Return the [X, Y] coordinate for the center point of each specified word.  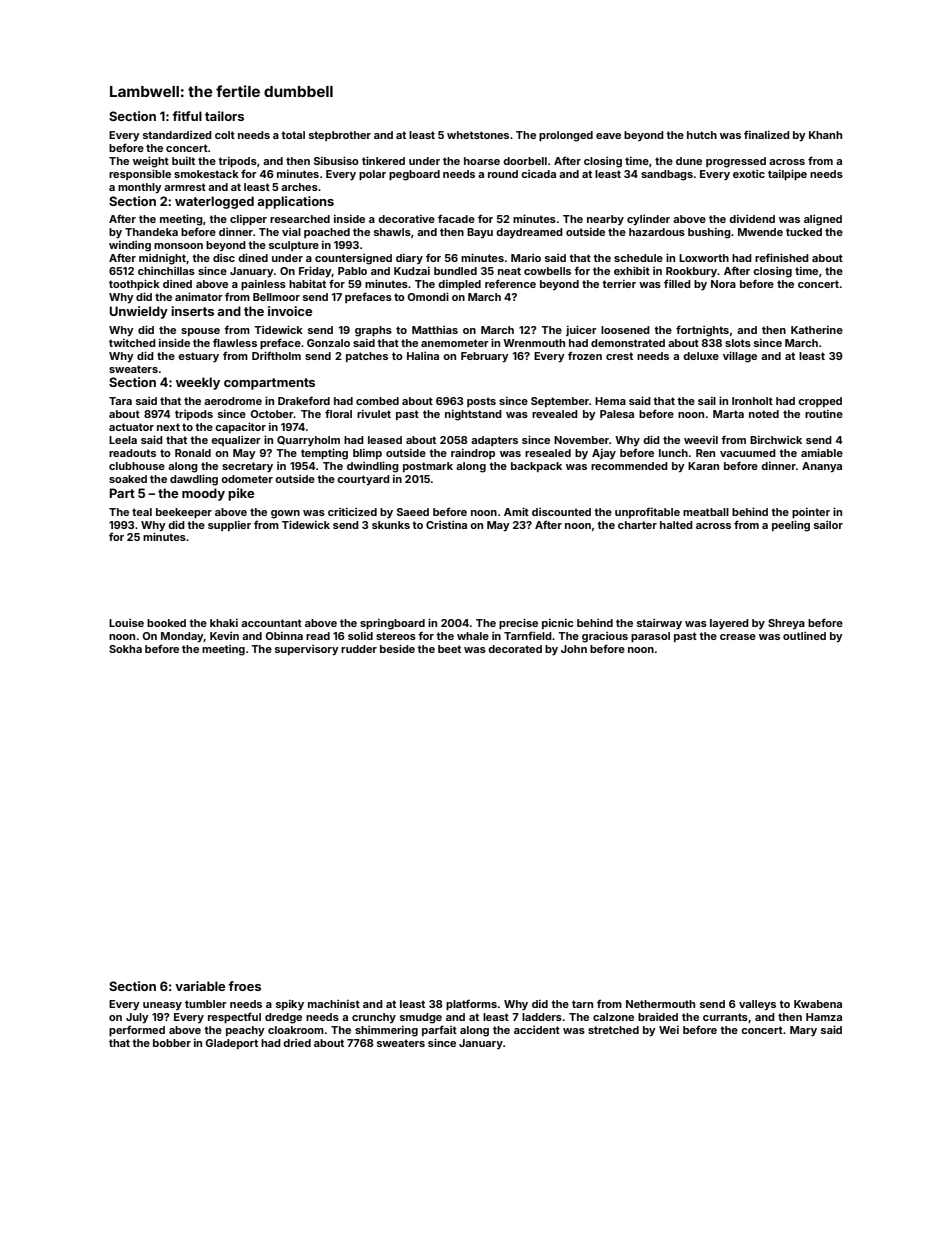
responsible [140, 174]
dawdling [194, 480]
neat [509, 271]
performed [137, 1030]
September [560, 402]
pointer [811, 513]
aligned [823, 220]
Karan [703, 466]
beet [449, 649]
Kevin [224, 636]
